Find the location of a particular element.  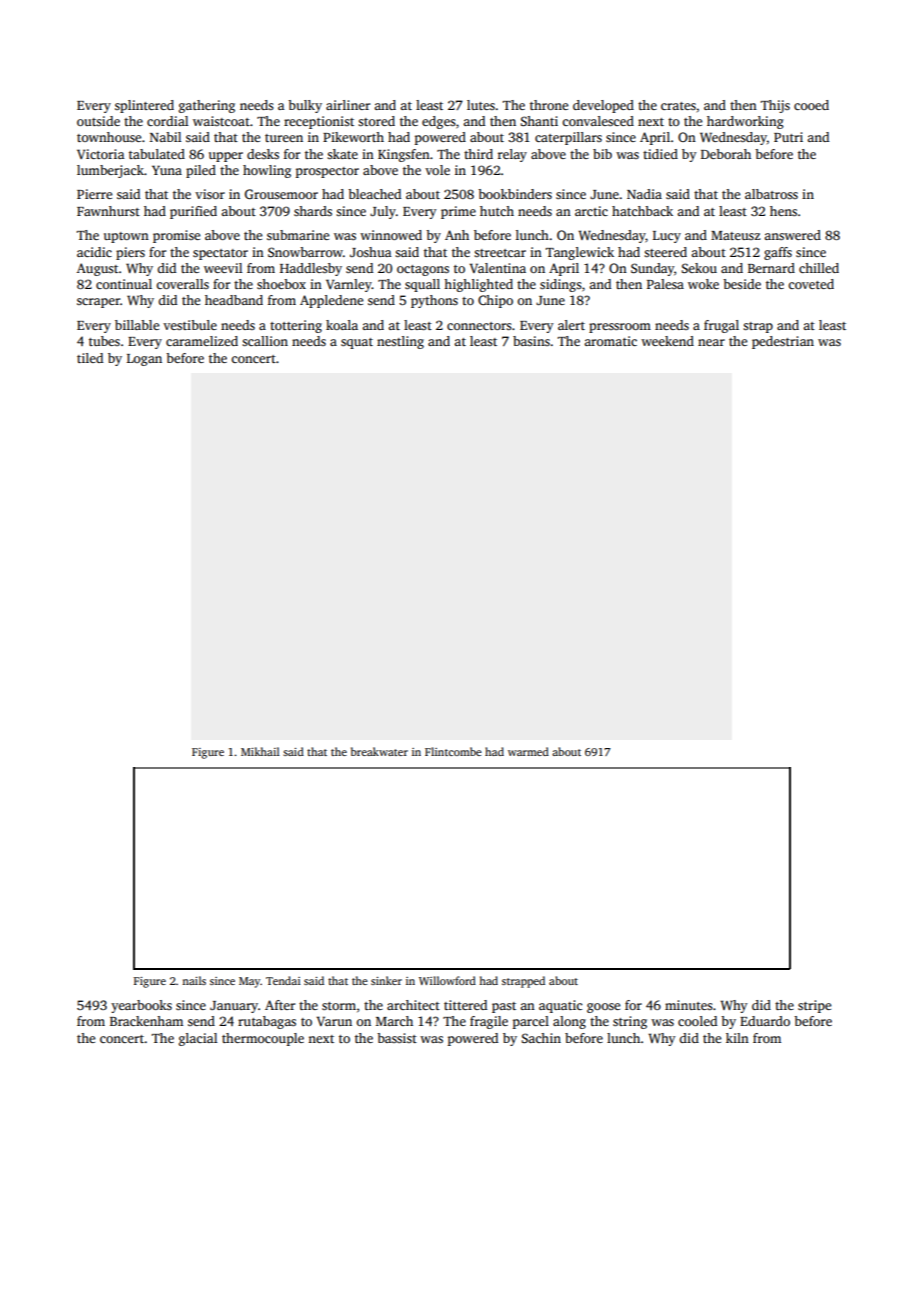

warmed is located at coordinates (528, 751).
